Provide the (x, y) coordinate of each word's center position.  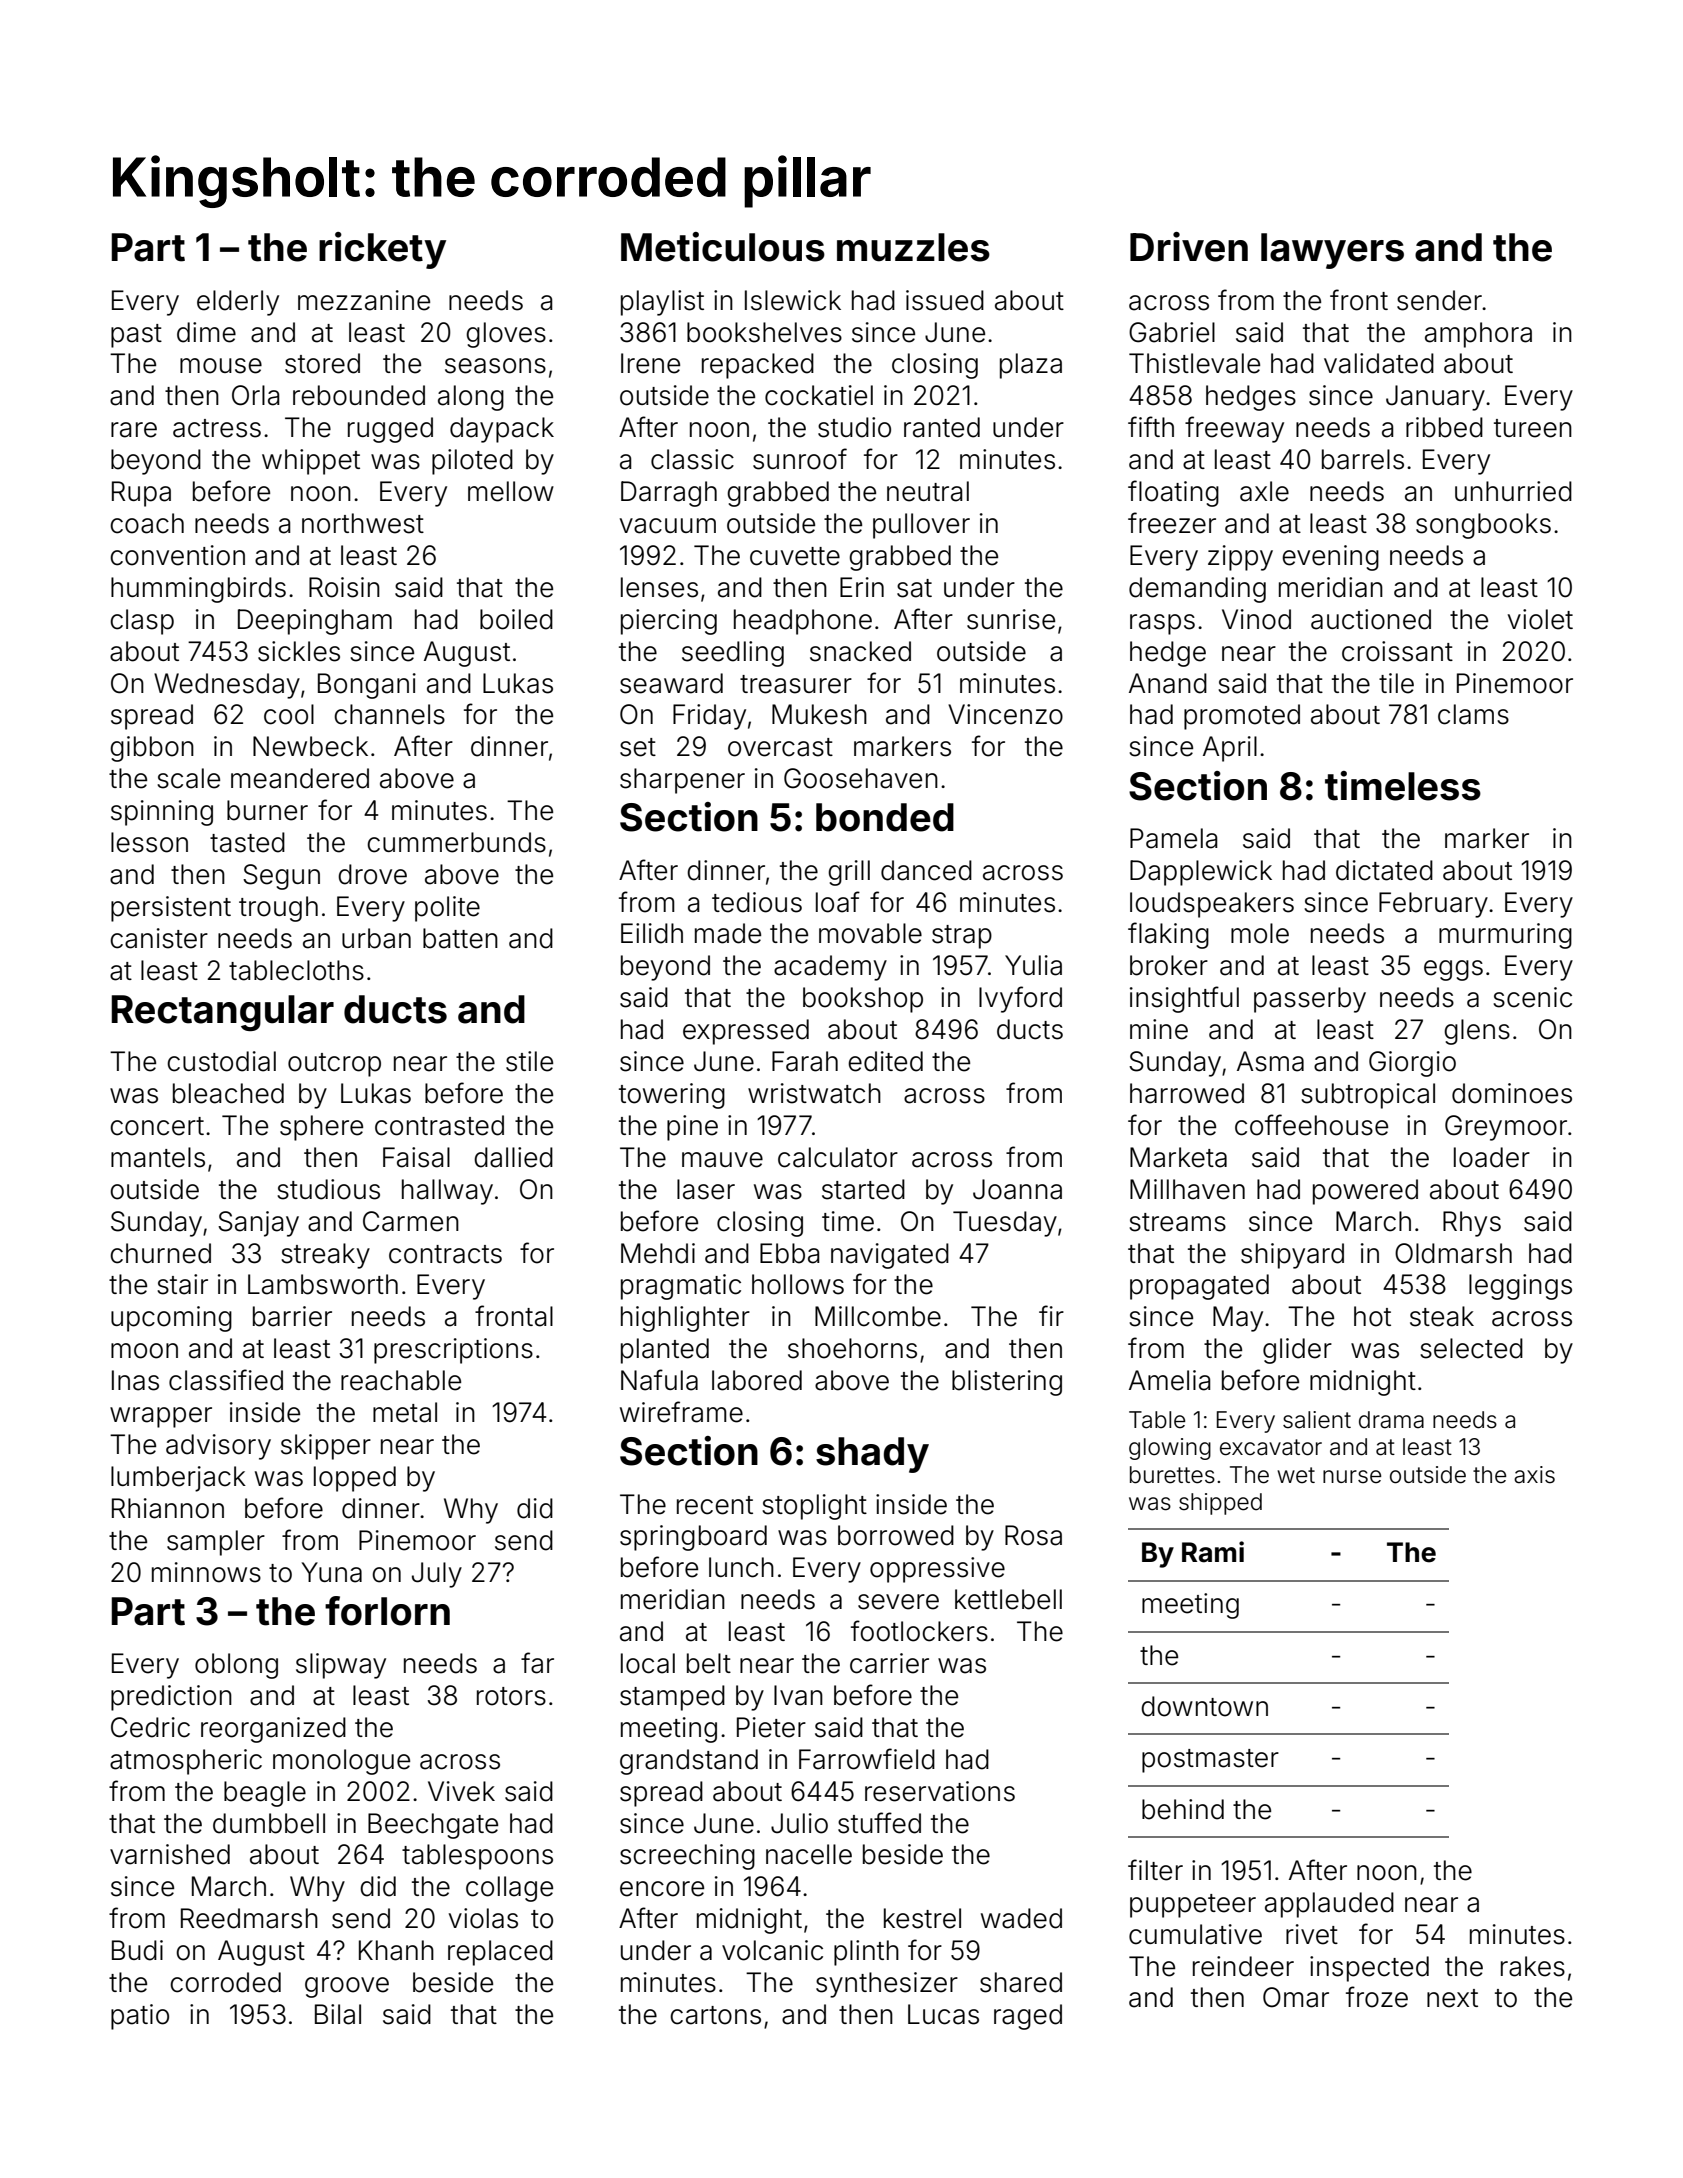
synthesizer (887, 1985)
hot (1372, 1316)
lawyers (1332, 251)
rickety (382, 250)
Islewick (793, 300)
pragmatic (681, 1287)
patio (140, 2017)
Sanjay (258, 1224)
